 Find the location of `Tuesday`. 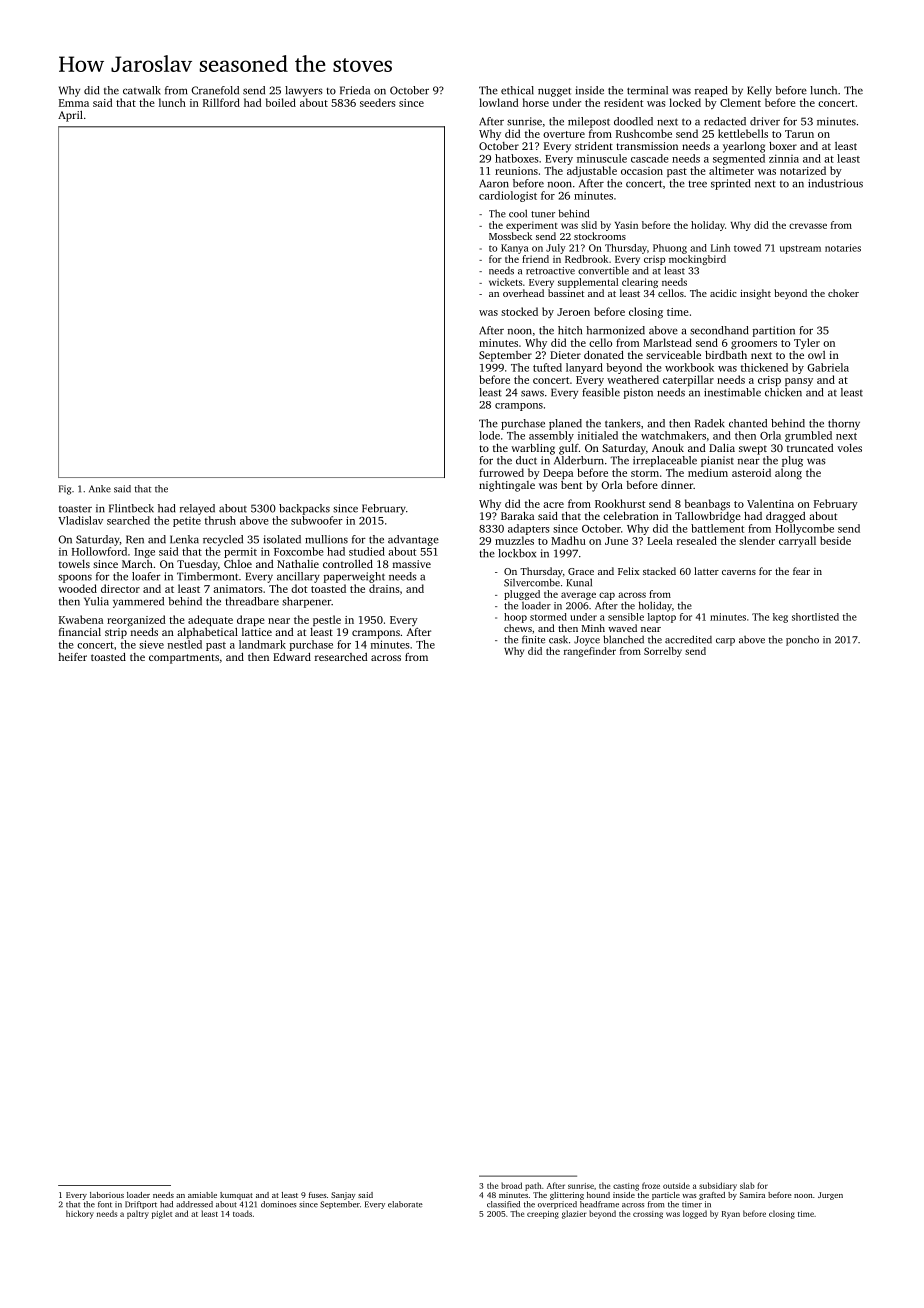

Tuesday is located at coordinates (197, 565).
